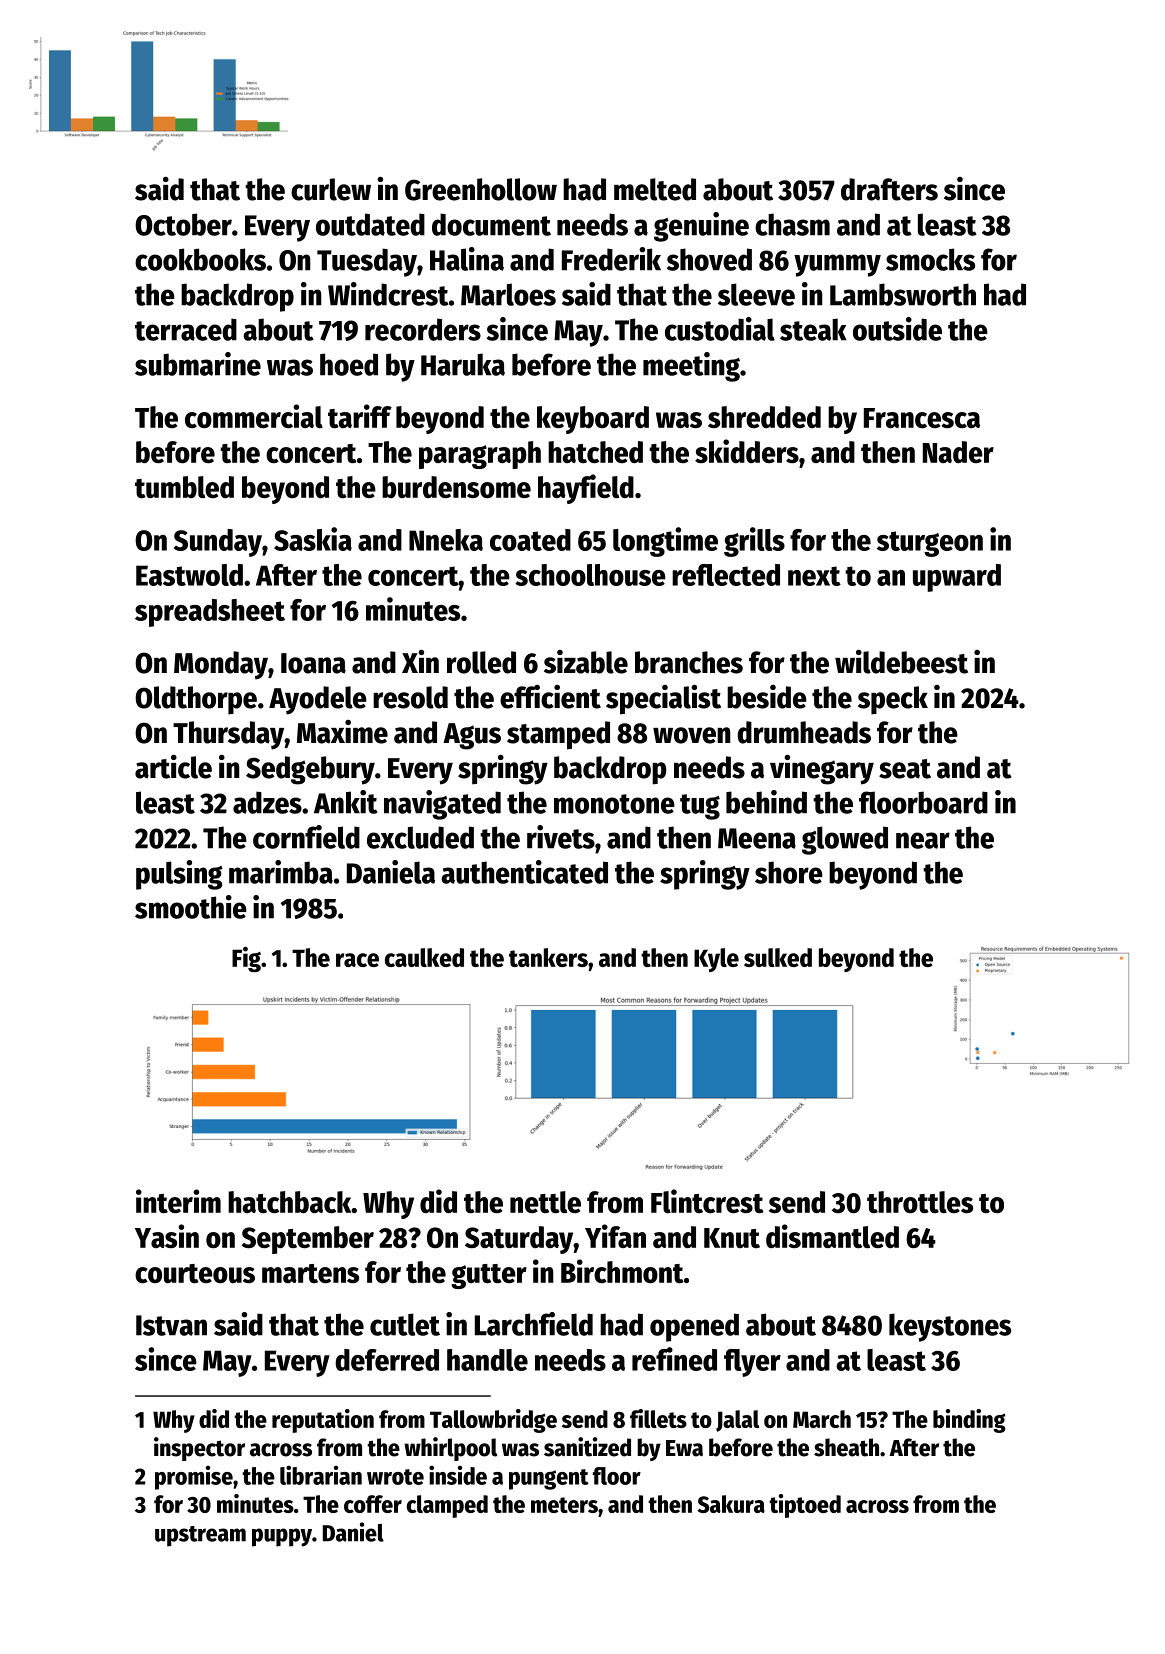 This screenshot has height=1654, width=1165. Describe the element at coordinates (489, 1276) in the screenshot. I see `gutter` at that location.
